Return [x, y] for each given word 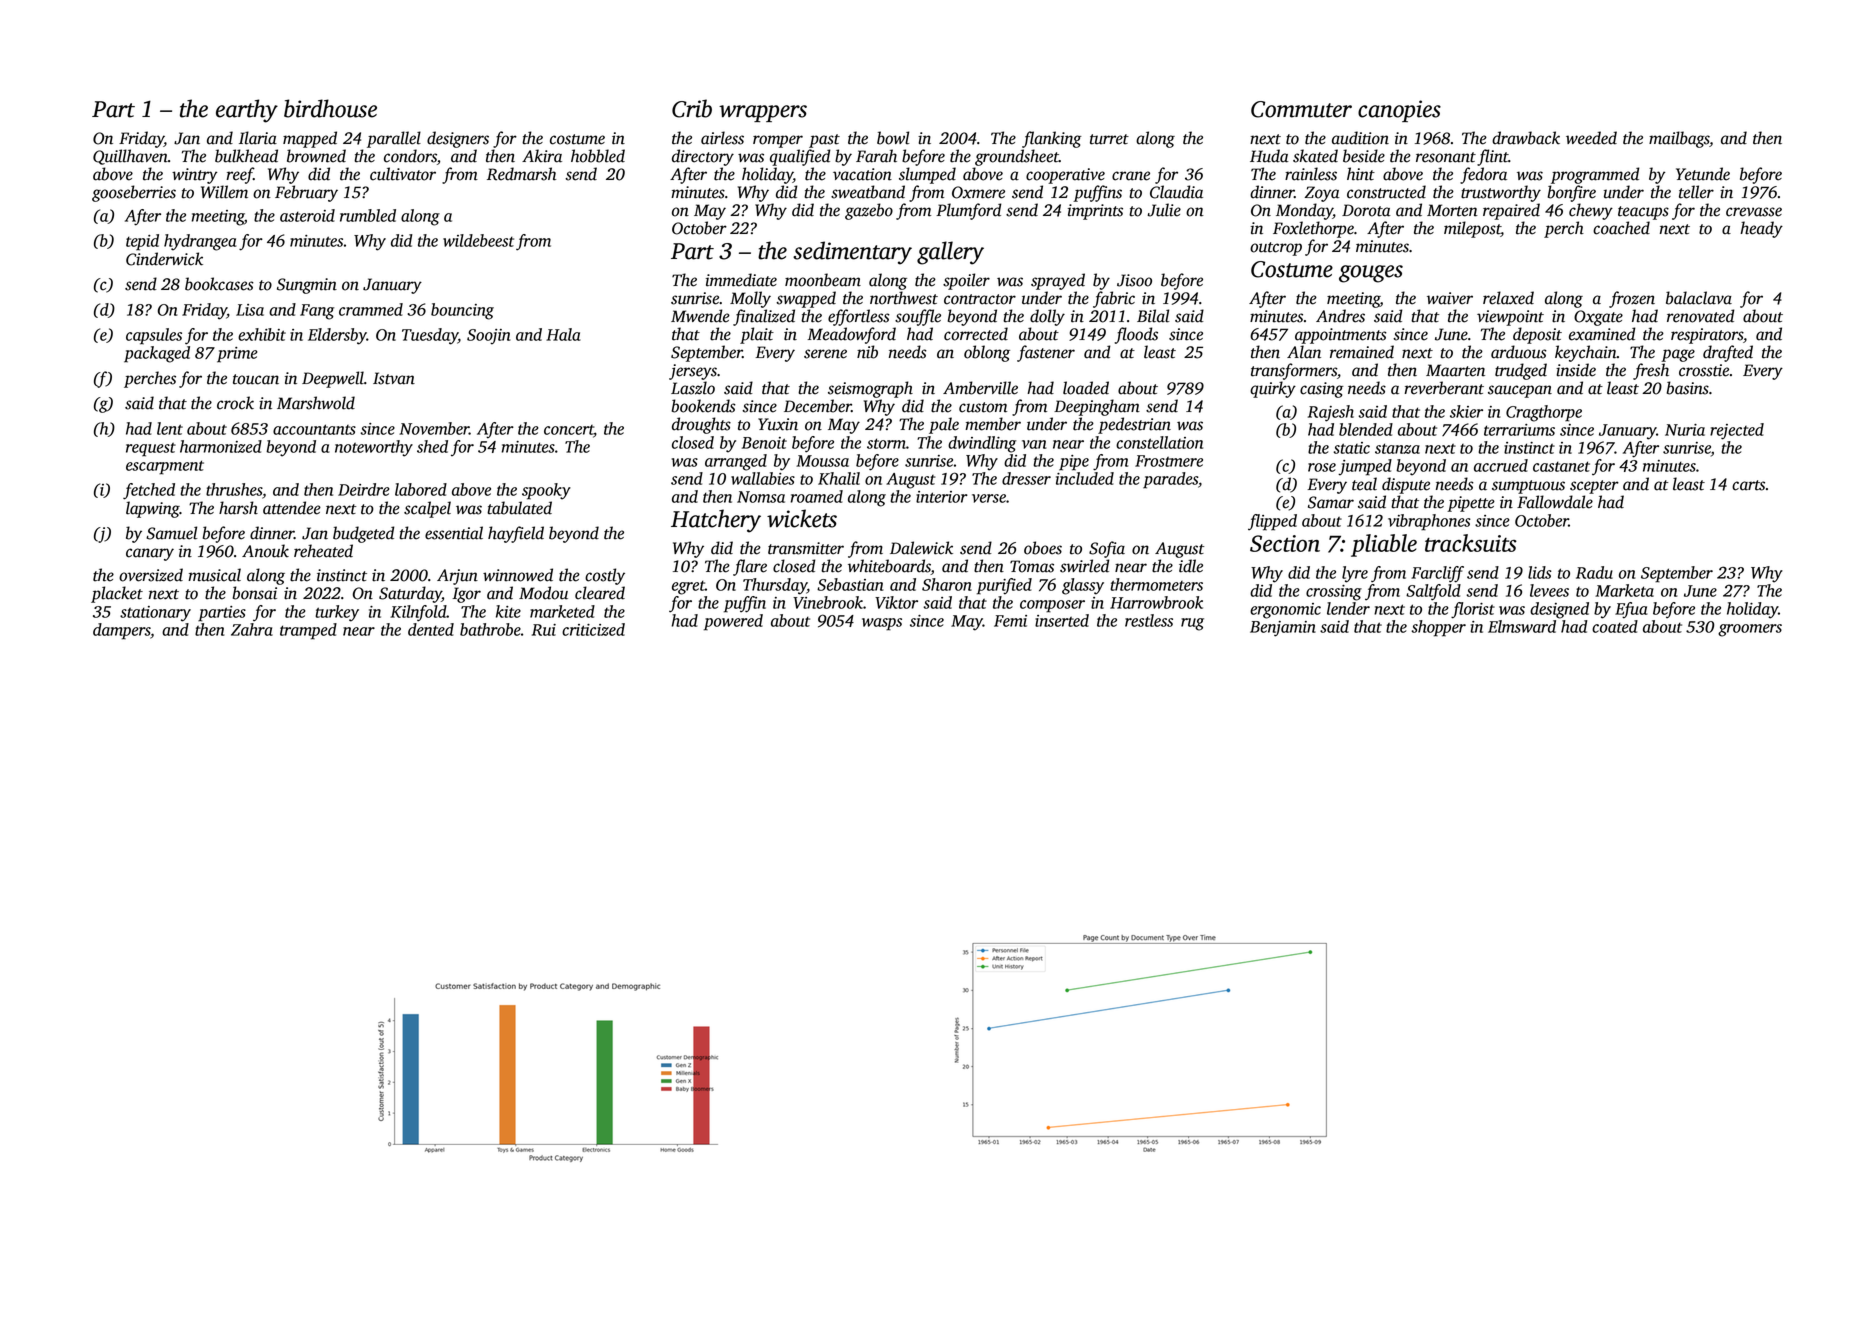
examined [1602, 334]
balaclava [1699, 298]
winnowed [518, 575]
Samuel [172, 533]
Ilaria [258, 138]
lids [1540, 572]
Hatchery [716, 521]
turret [1109, 139]
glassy [1083, 586]
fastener [1046, 353]
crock [235, 403]
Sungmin [307, 286]
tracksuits [1471, 543]
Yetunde [1703, 174]
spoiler [966, 281]
